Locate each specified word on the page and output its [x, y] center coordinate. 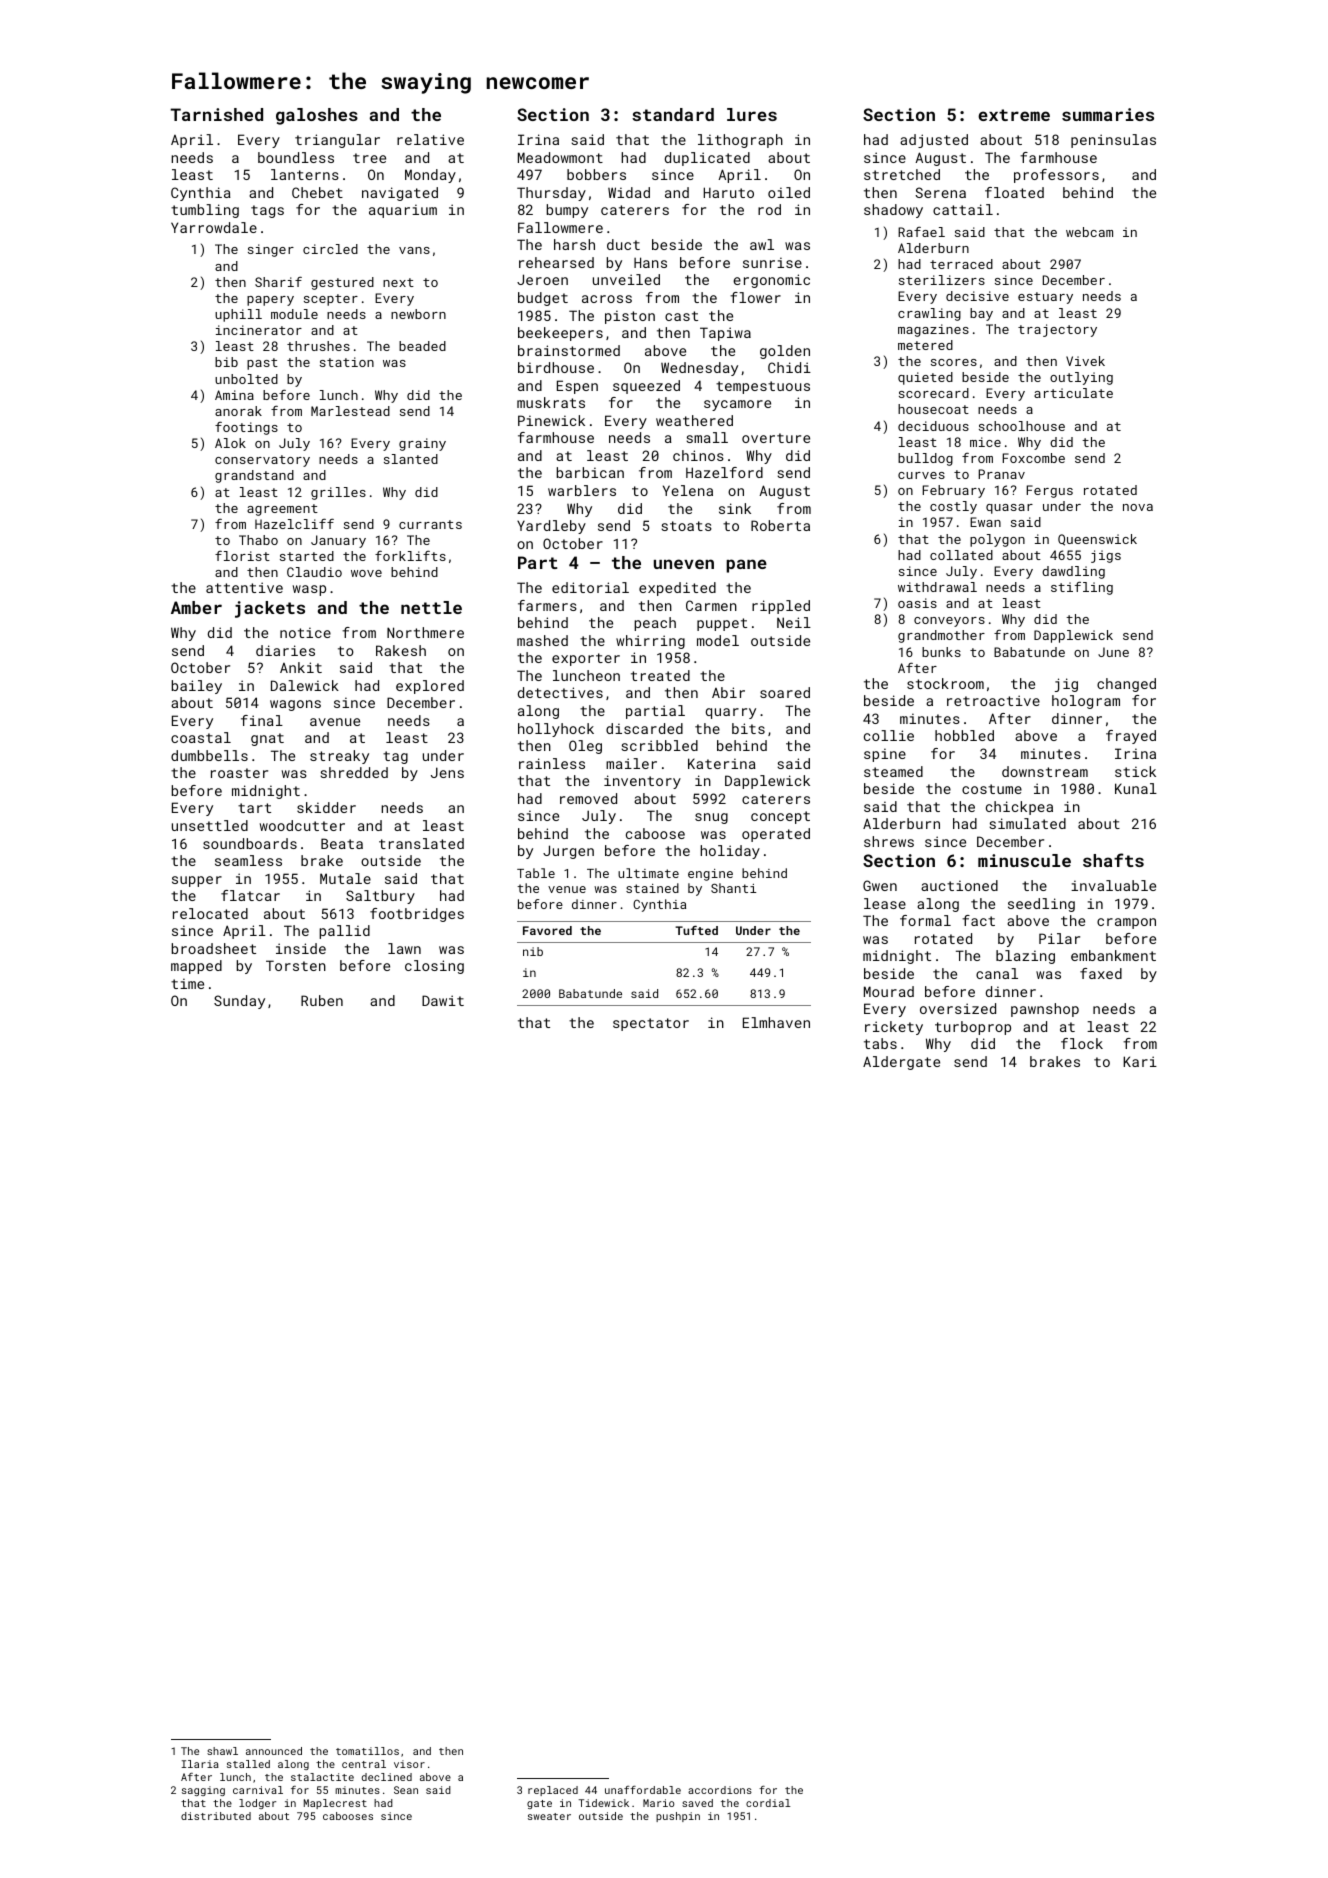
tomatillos [367, 1751]
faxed [1101, 973]
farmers [547, 605]
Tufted [696, 930]
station [347, 362]
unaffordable [643, 1789]
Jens [447, 772]
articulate [1073, 393]
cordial [768, 1803]
